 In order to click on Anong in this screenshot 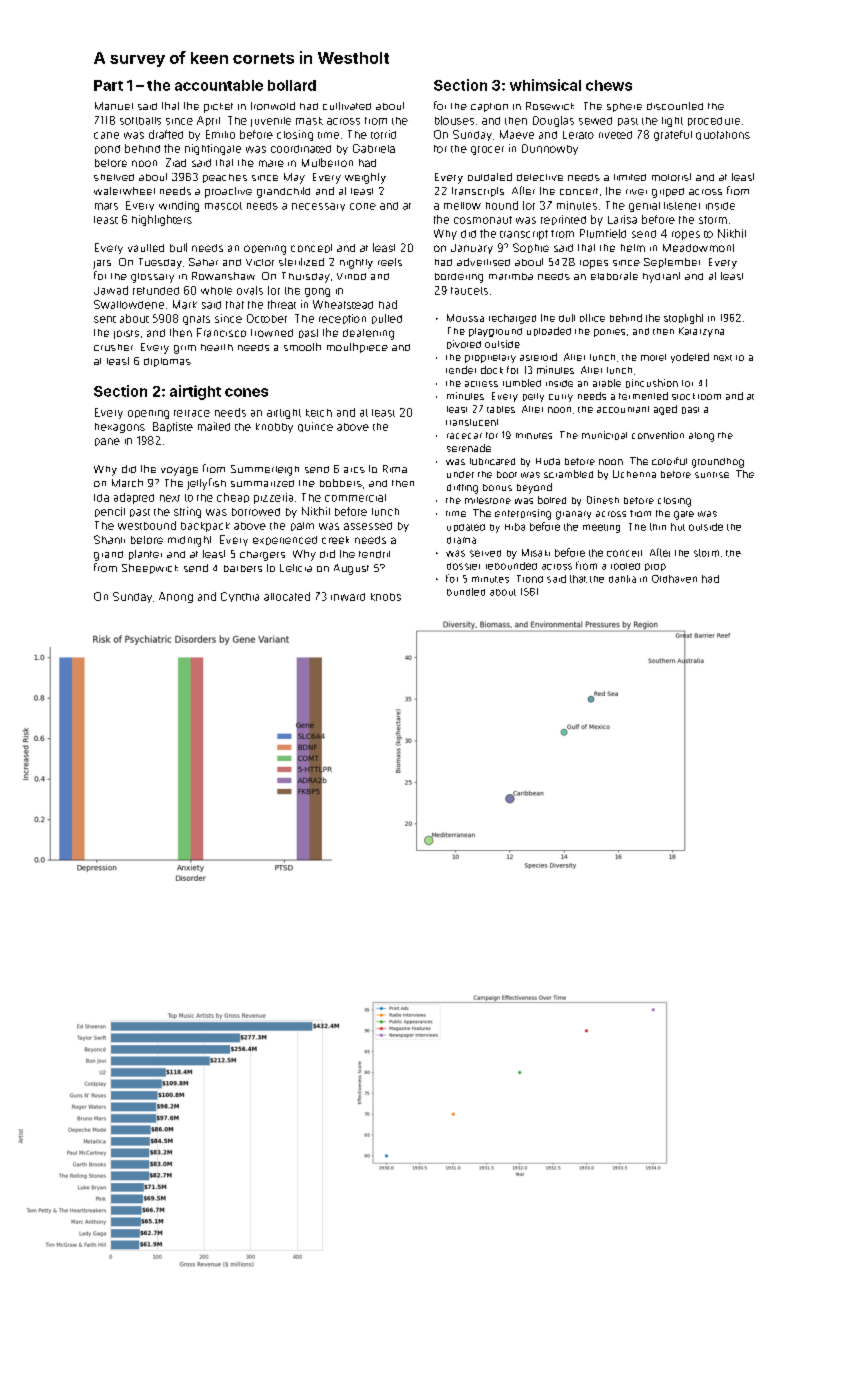, I will do `click(176, 597)`.
